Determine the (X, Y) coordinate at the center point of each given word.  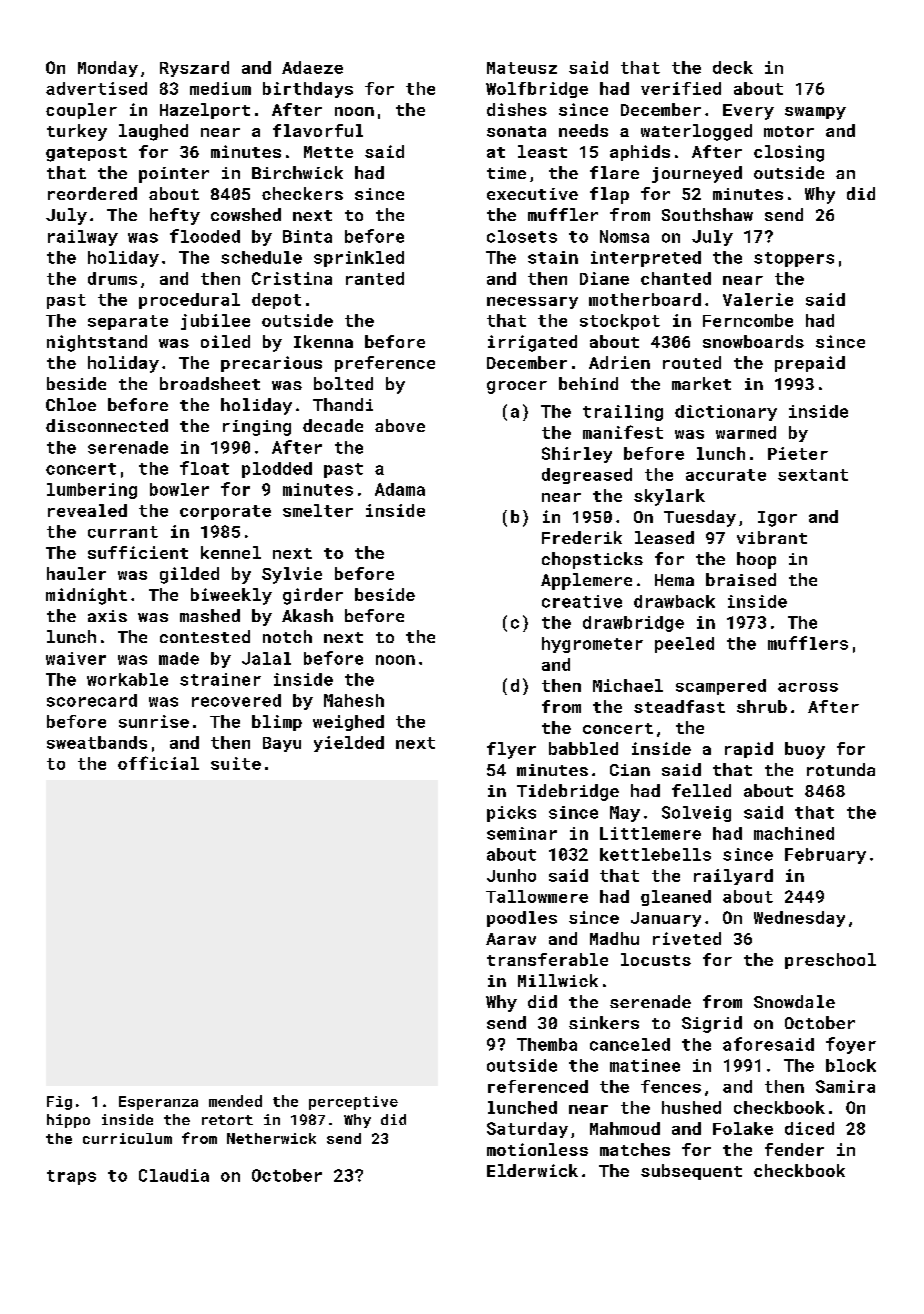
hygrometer (592, 645)
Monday (108, 69)
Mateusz (522, 68)
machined (794, 833)
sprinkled (359, 259)
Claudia (174, 1175)
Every (748, 112)
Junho (511, 875)
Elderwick (532, 1170)
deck (733, 67)
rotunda (841, 769)
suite (236, 763)
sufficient (138, 552)
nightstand (97, 343)
